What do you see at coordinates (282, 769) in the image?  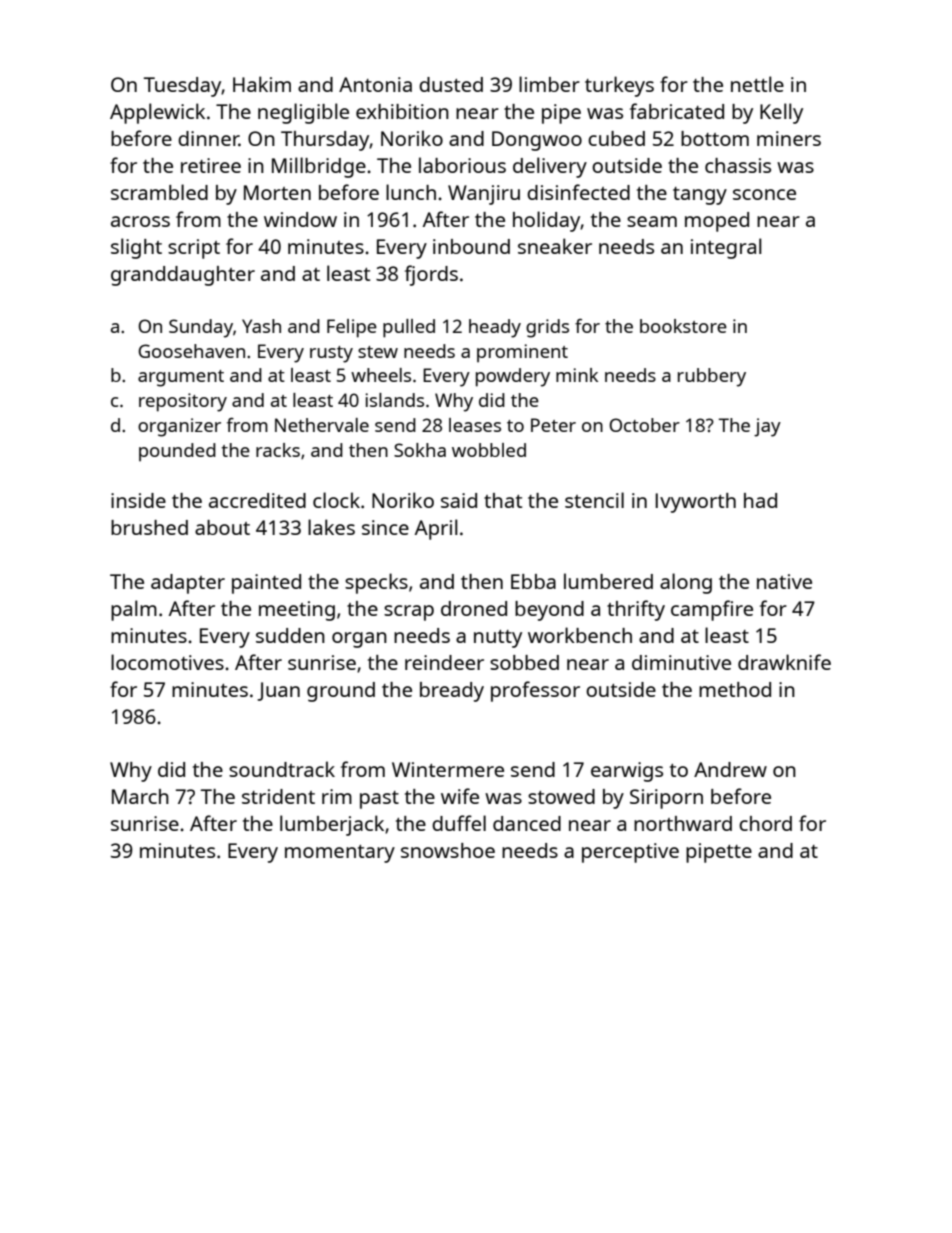 I see `soundtrack` at bounding box center [282, 769].
